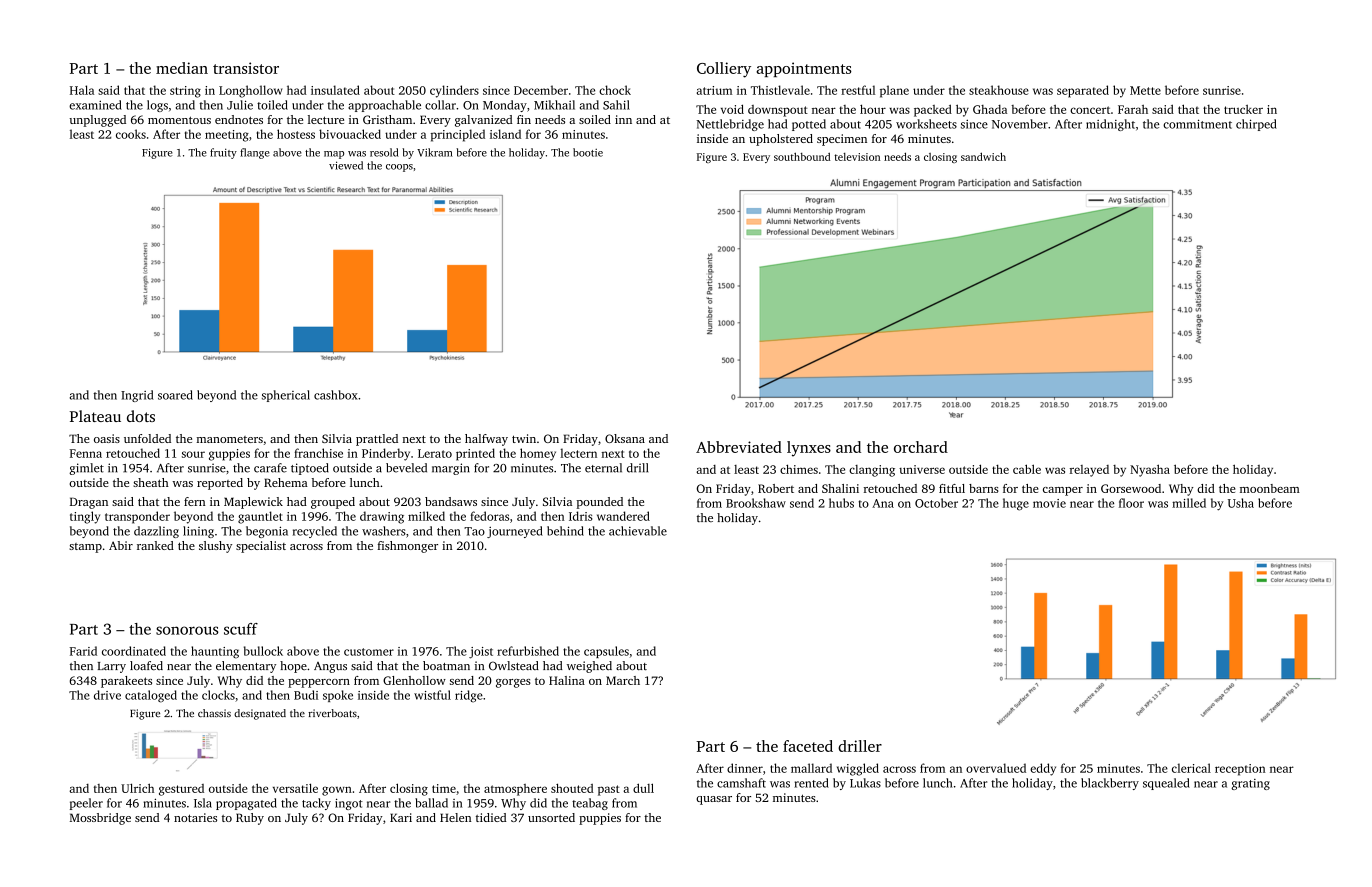  I want to click on clanging, so click(872, 471).
